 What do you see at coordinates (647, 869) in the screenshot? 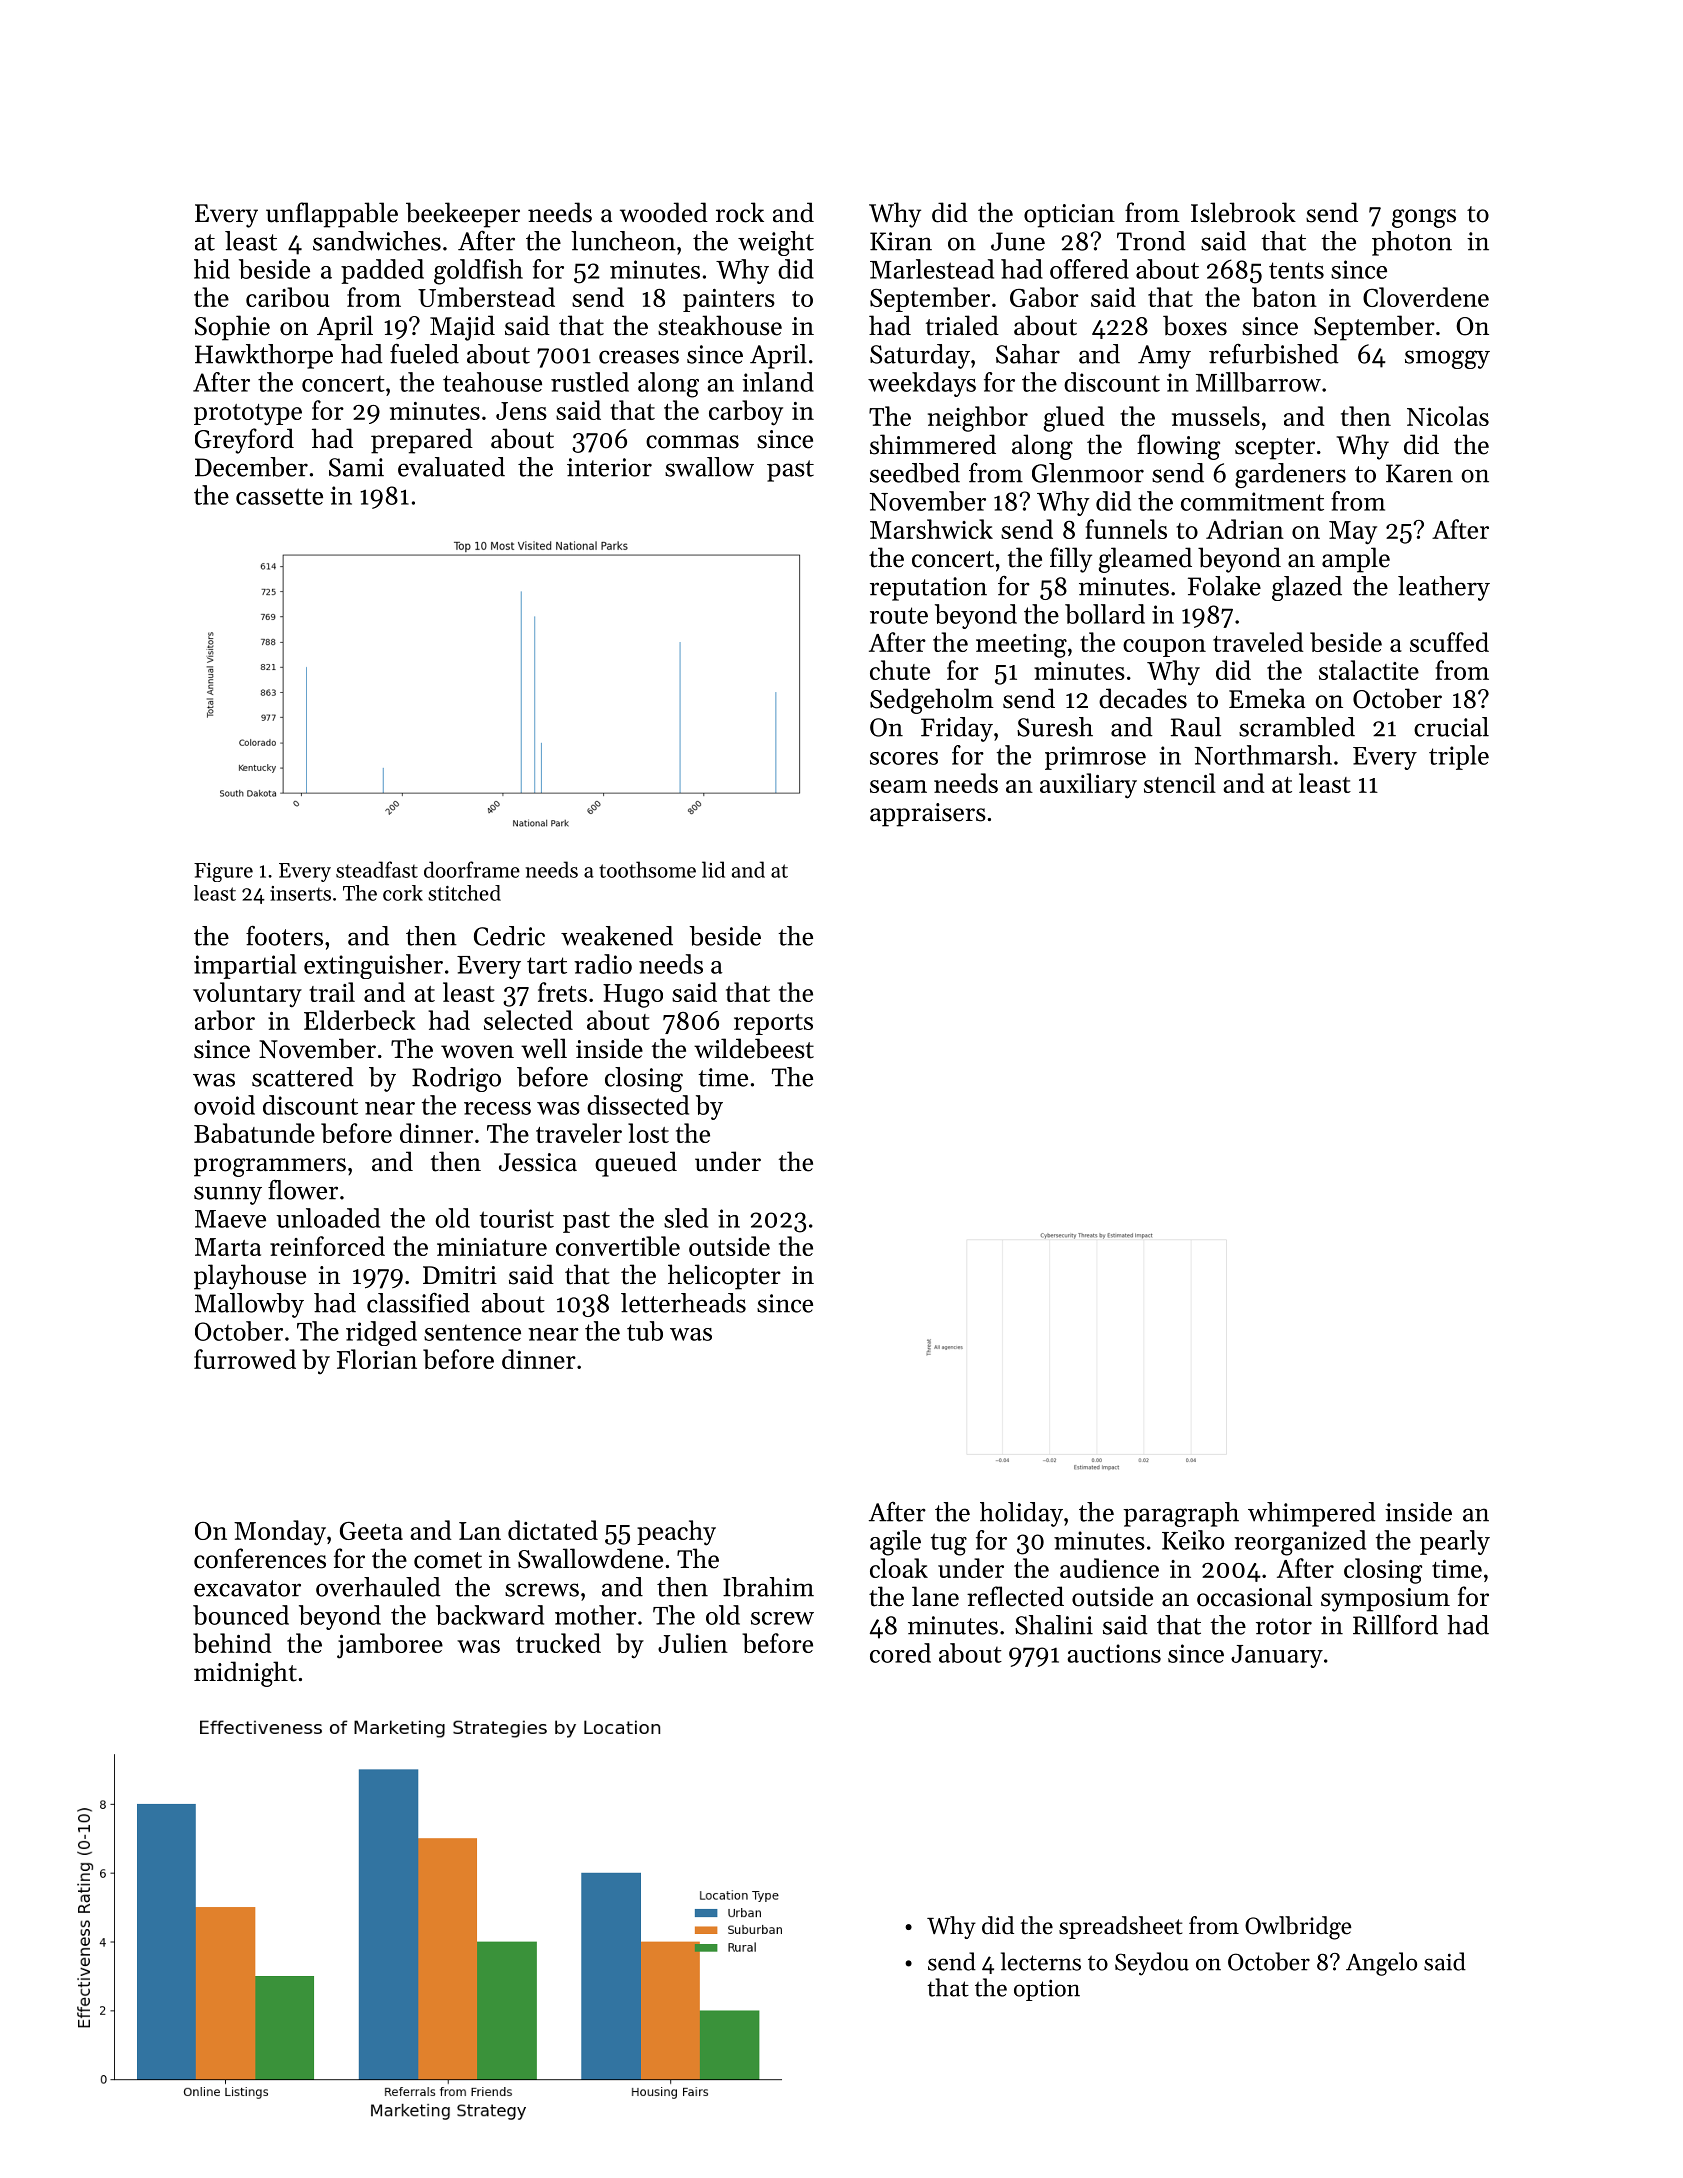
I see `toothsome` at bounding box center [647, 869].
